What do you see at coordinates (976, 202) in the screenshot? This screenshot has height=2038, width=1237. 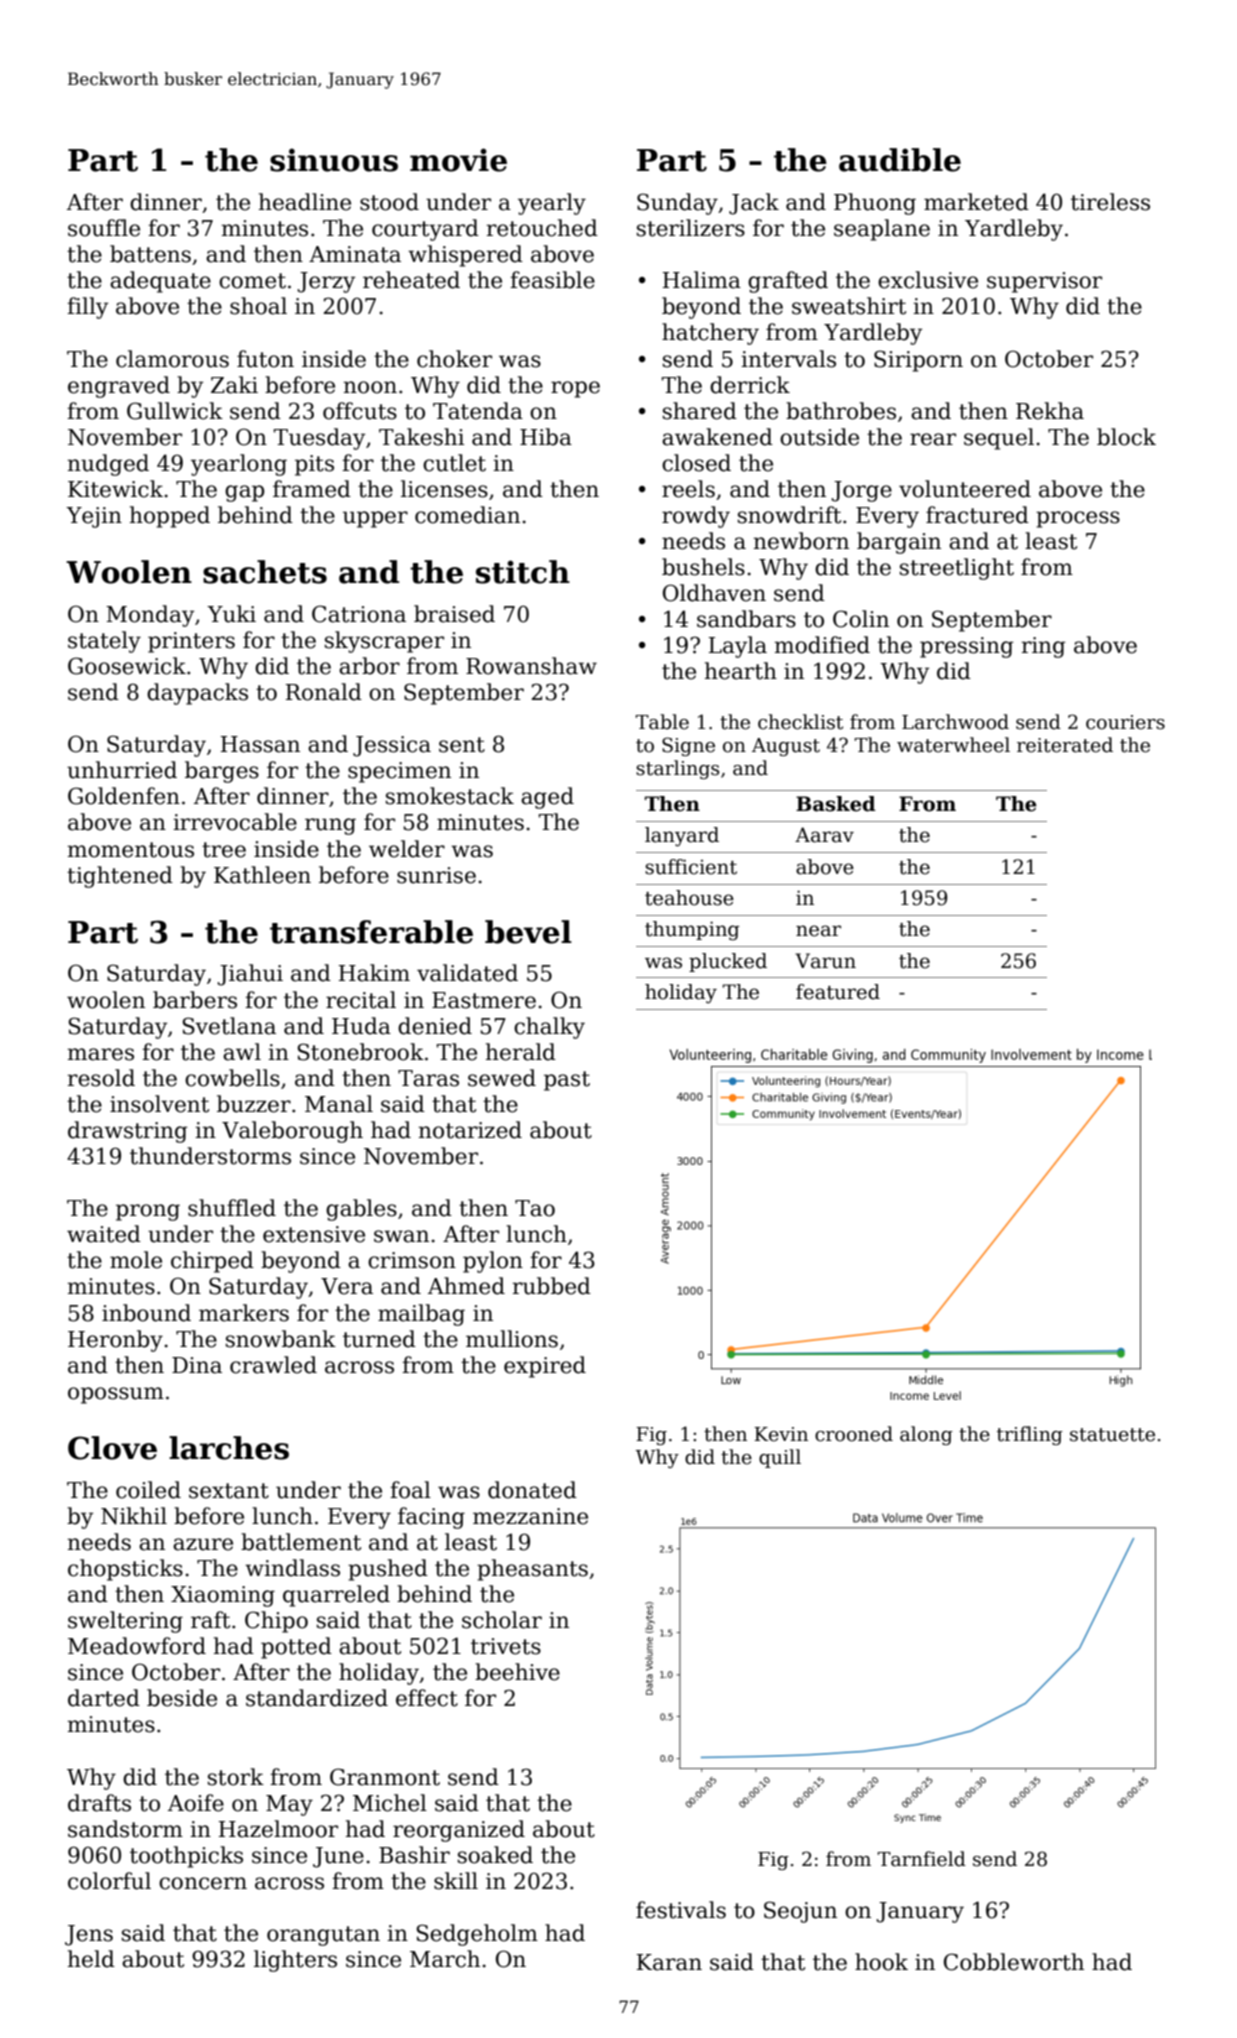 I see `marketed` at bounding box center [976, 202].
